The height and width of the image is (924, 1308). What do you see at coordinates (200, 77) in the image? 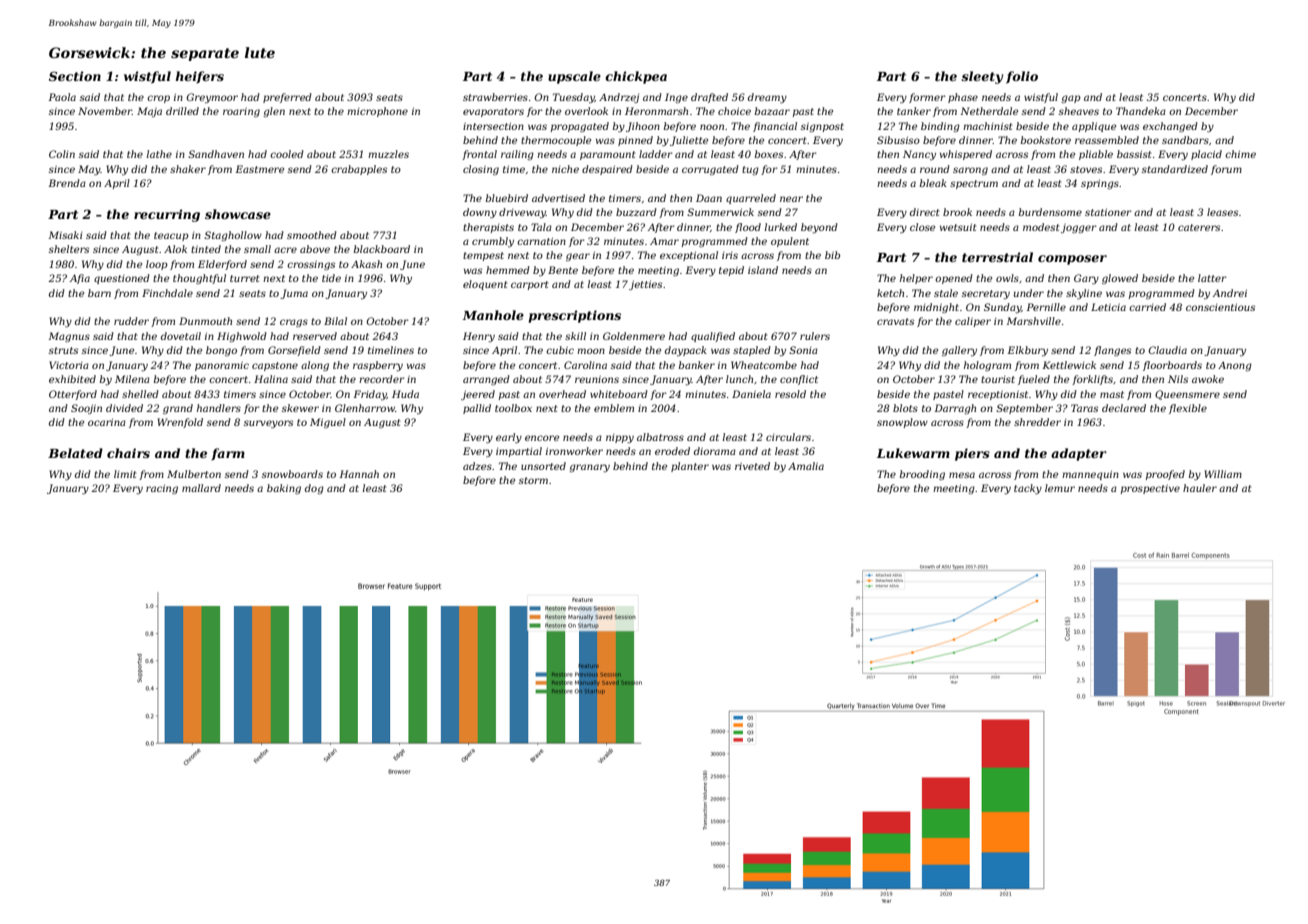
I see `heifers` at bounding box center [200, 77].
